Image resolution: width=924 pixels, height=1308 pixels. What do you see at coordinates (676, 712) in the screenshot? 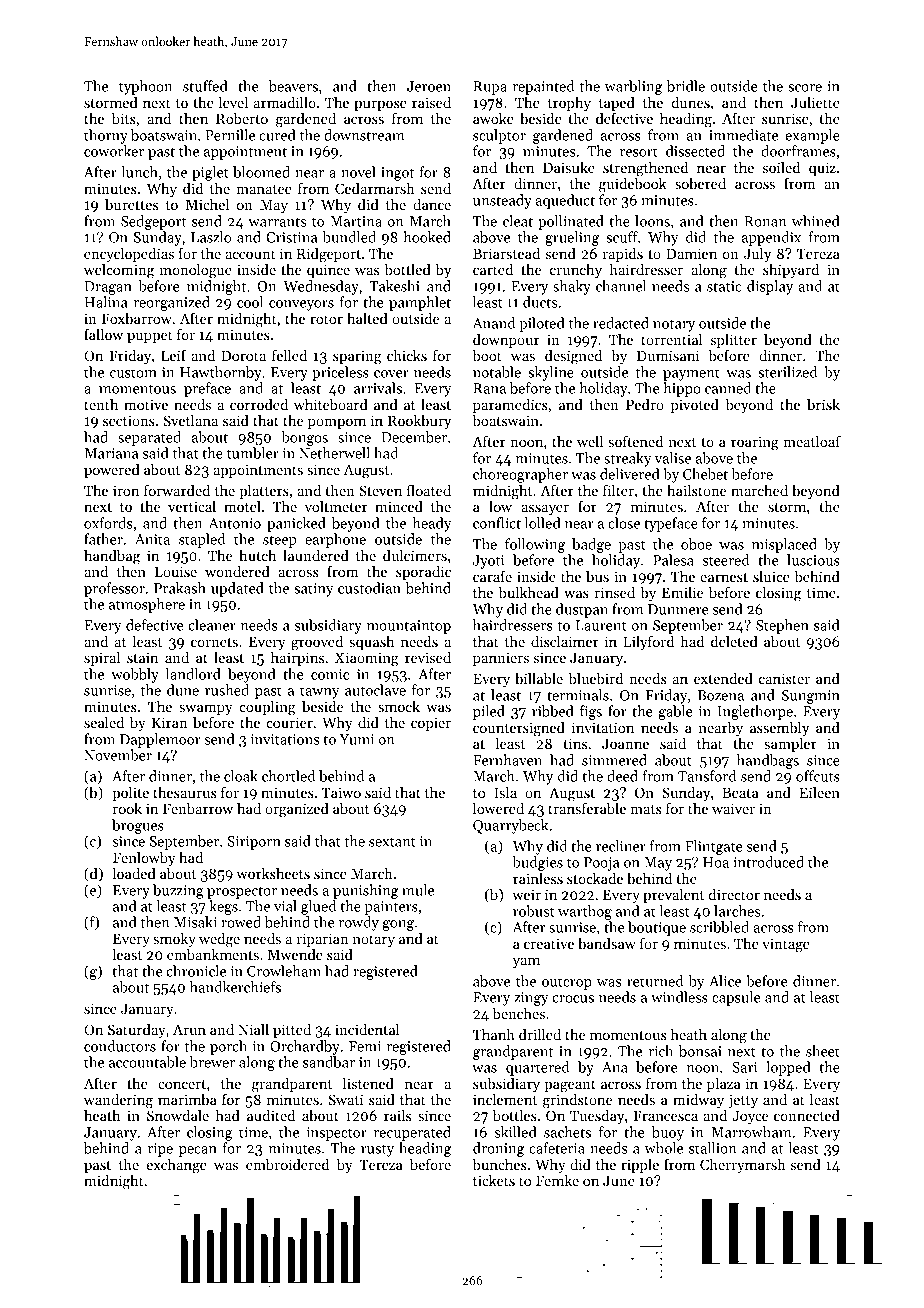
I see `gable` at bounding box center [676, 712].
